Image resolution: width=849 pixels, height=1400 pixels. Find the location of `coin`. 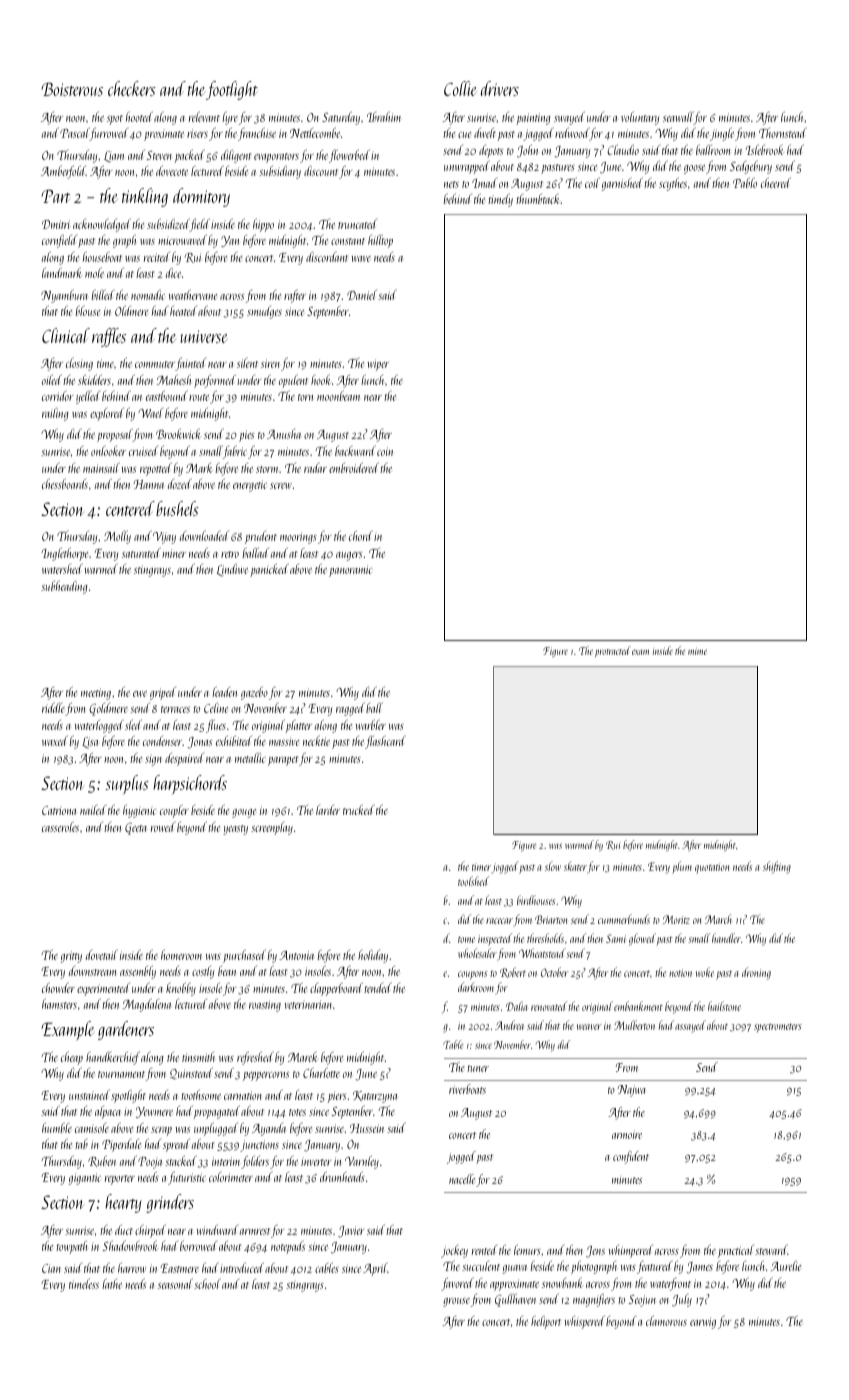

coin is located at coordinates (385, 451).
